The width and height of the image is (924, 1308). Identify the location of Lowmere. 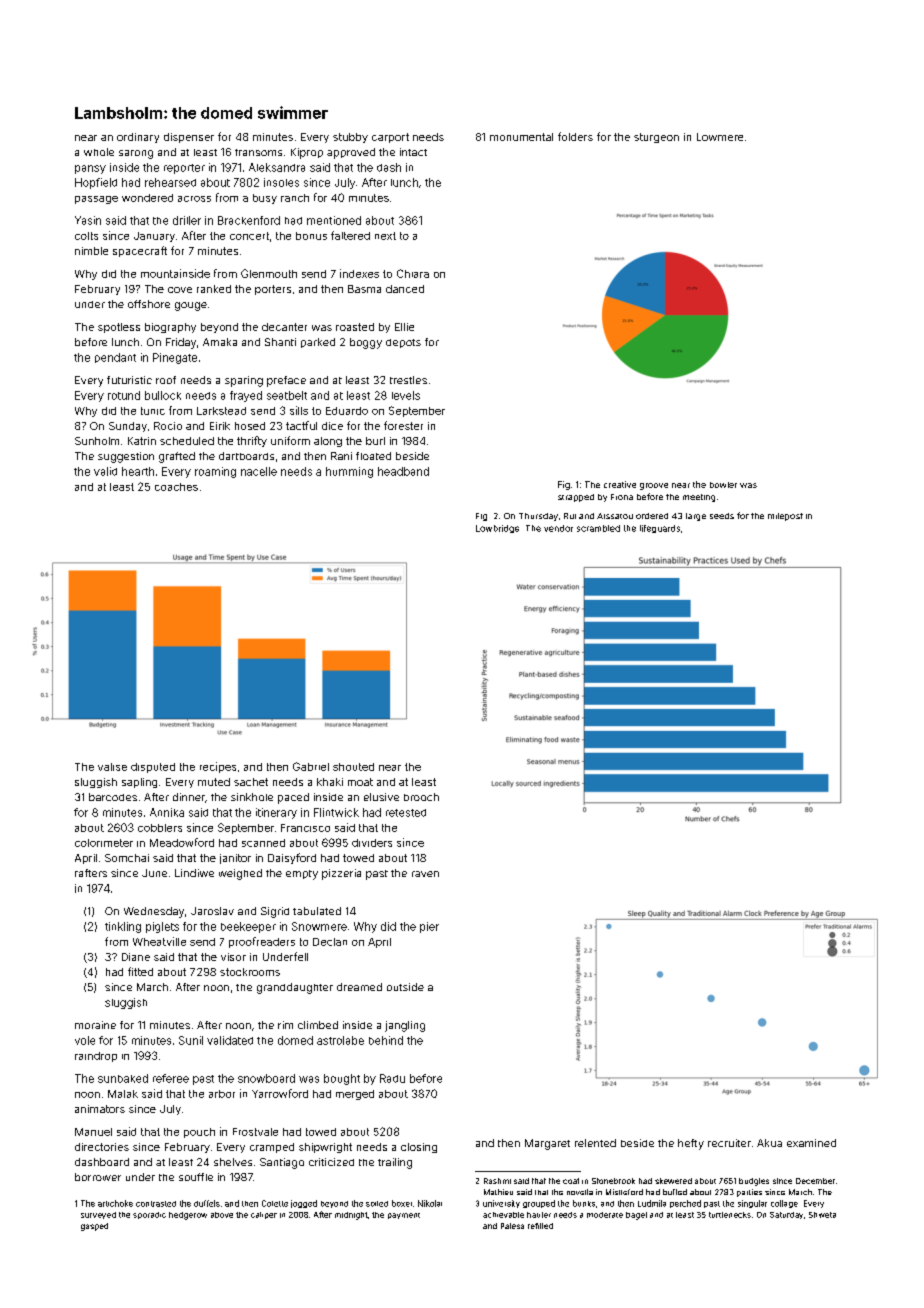
(720, 137).
